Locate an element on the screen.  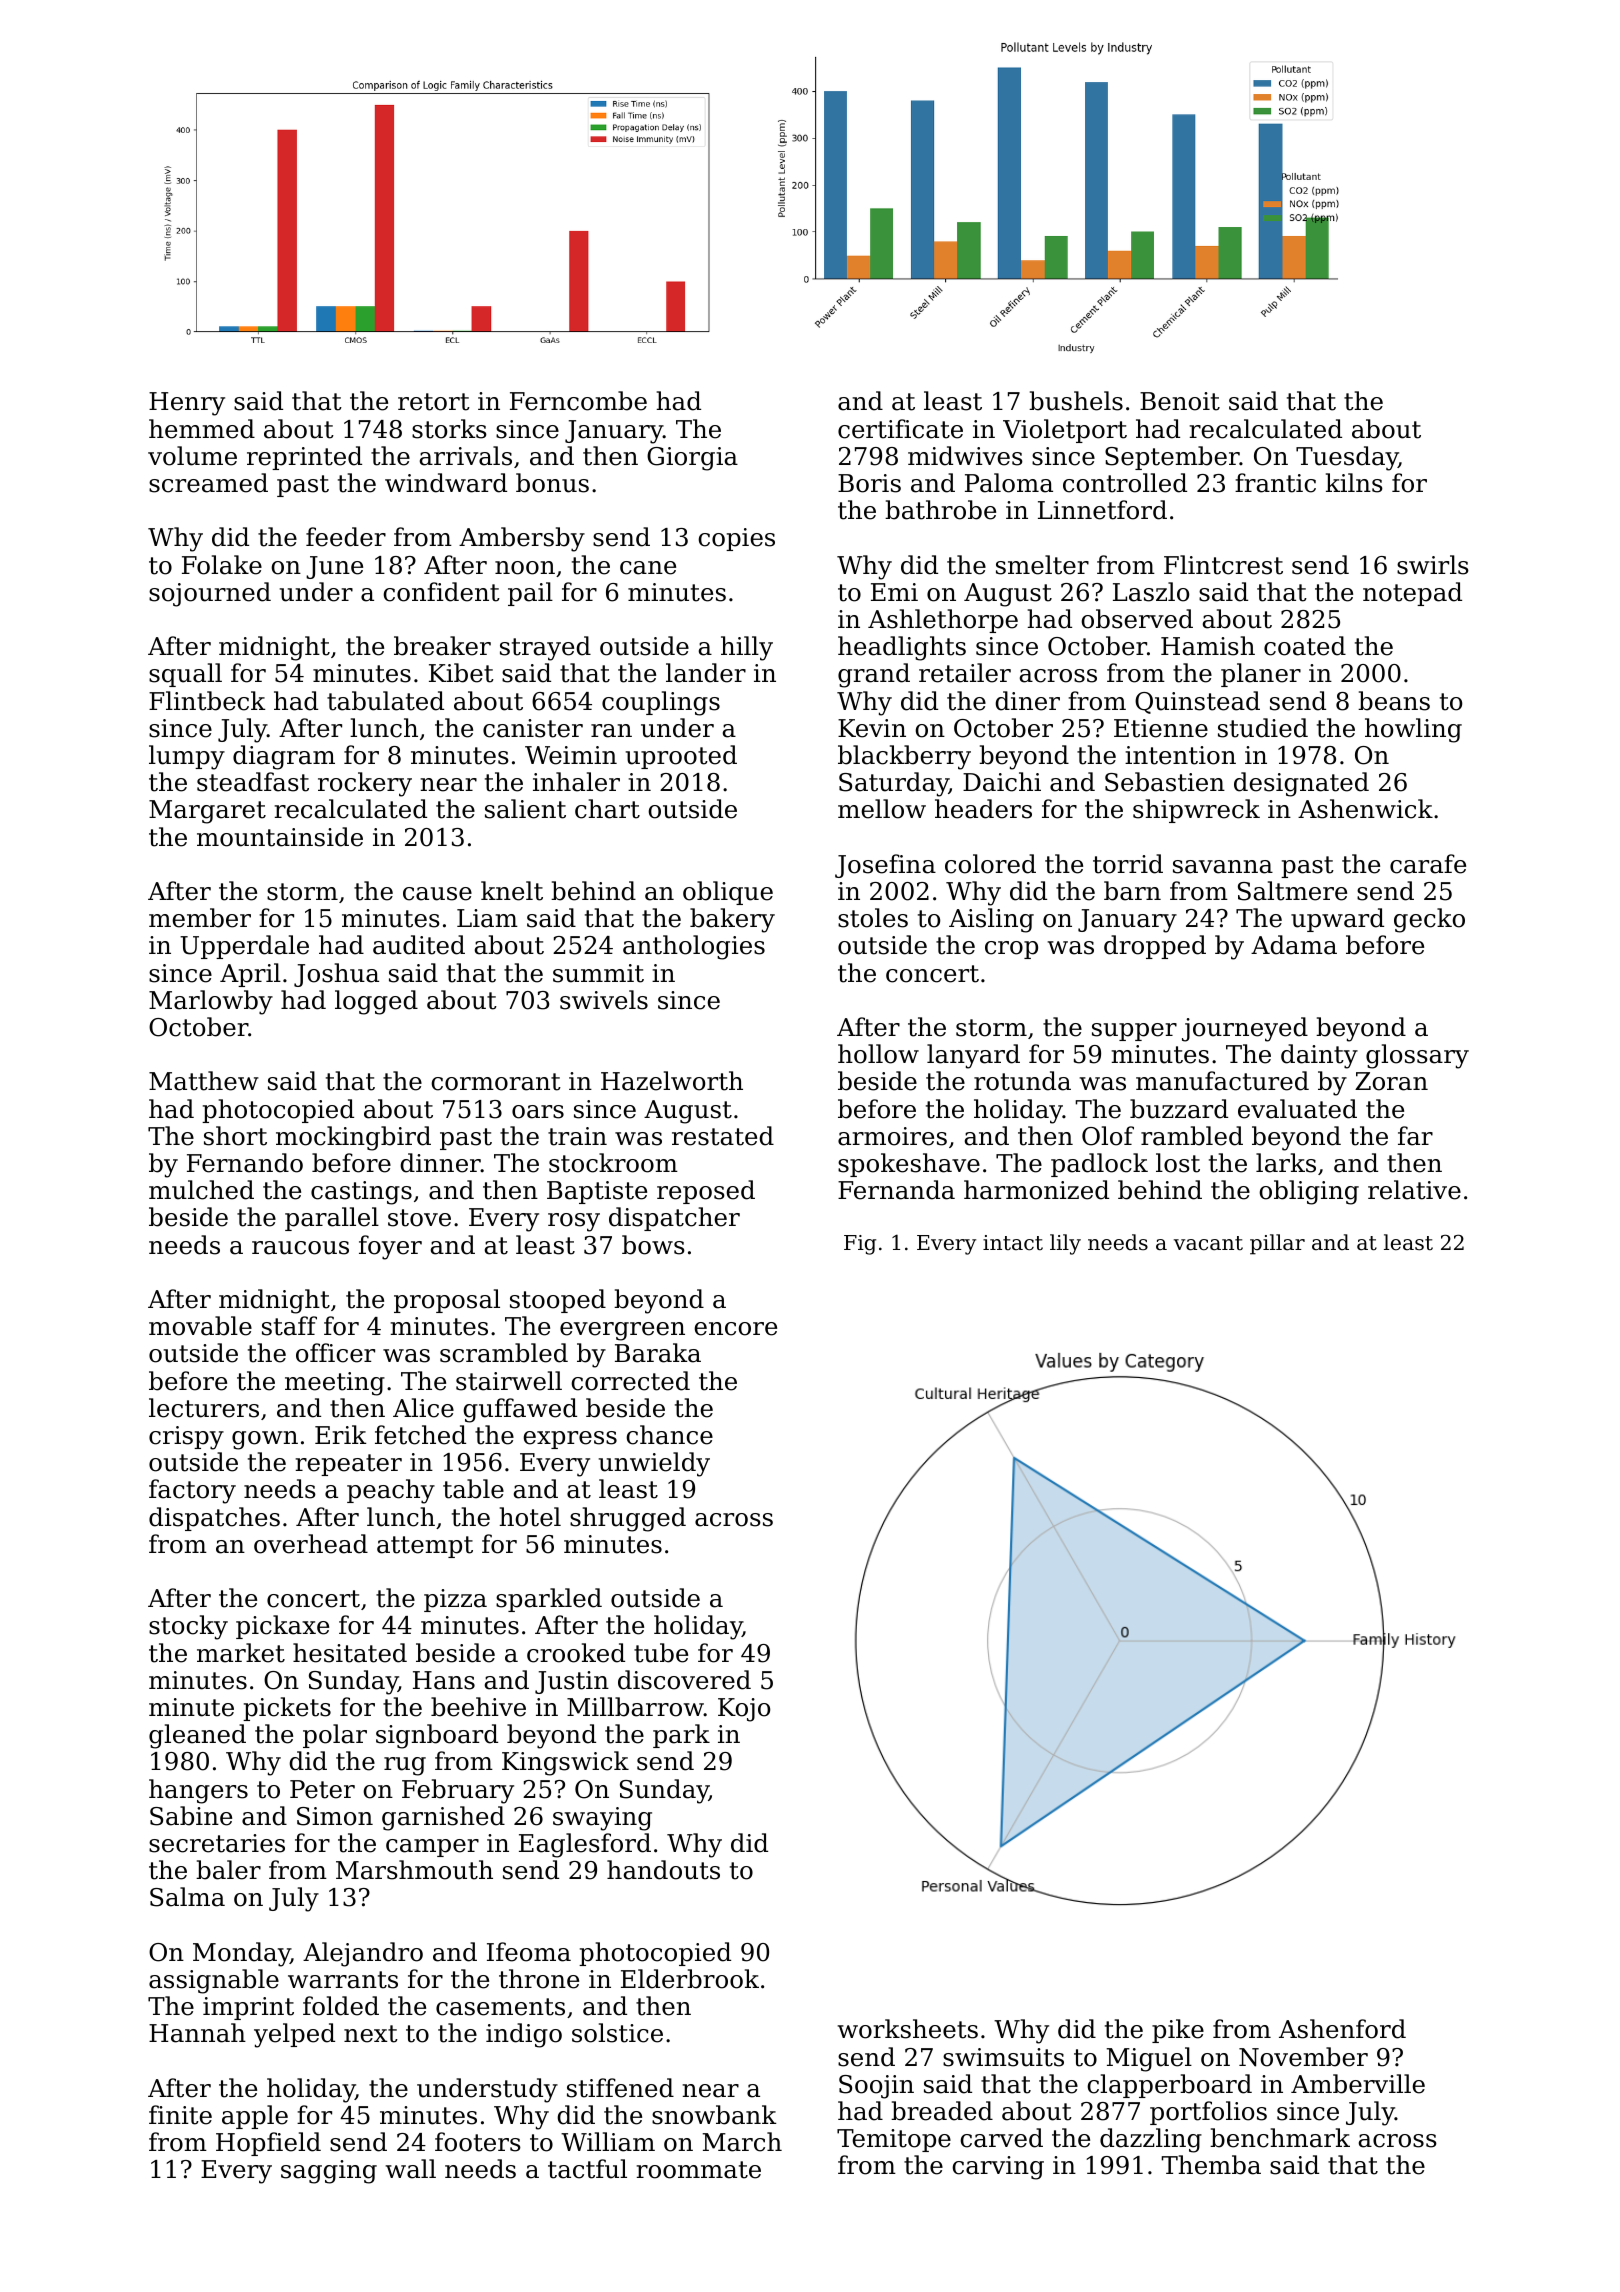
pillar is located at coordinates (1277, 1244).
